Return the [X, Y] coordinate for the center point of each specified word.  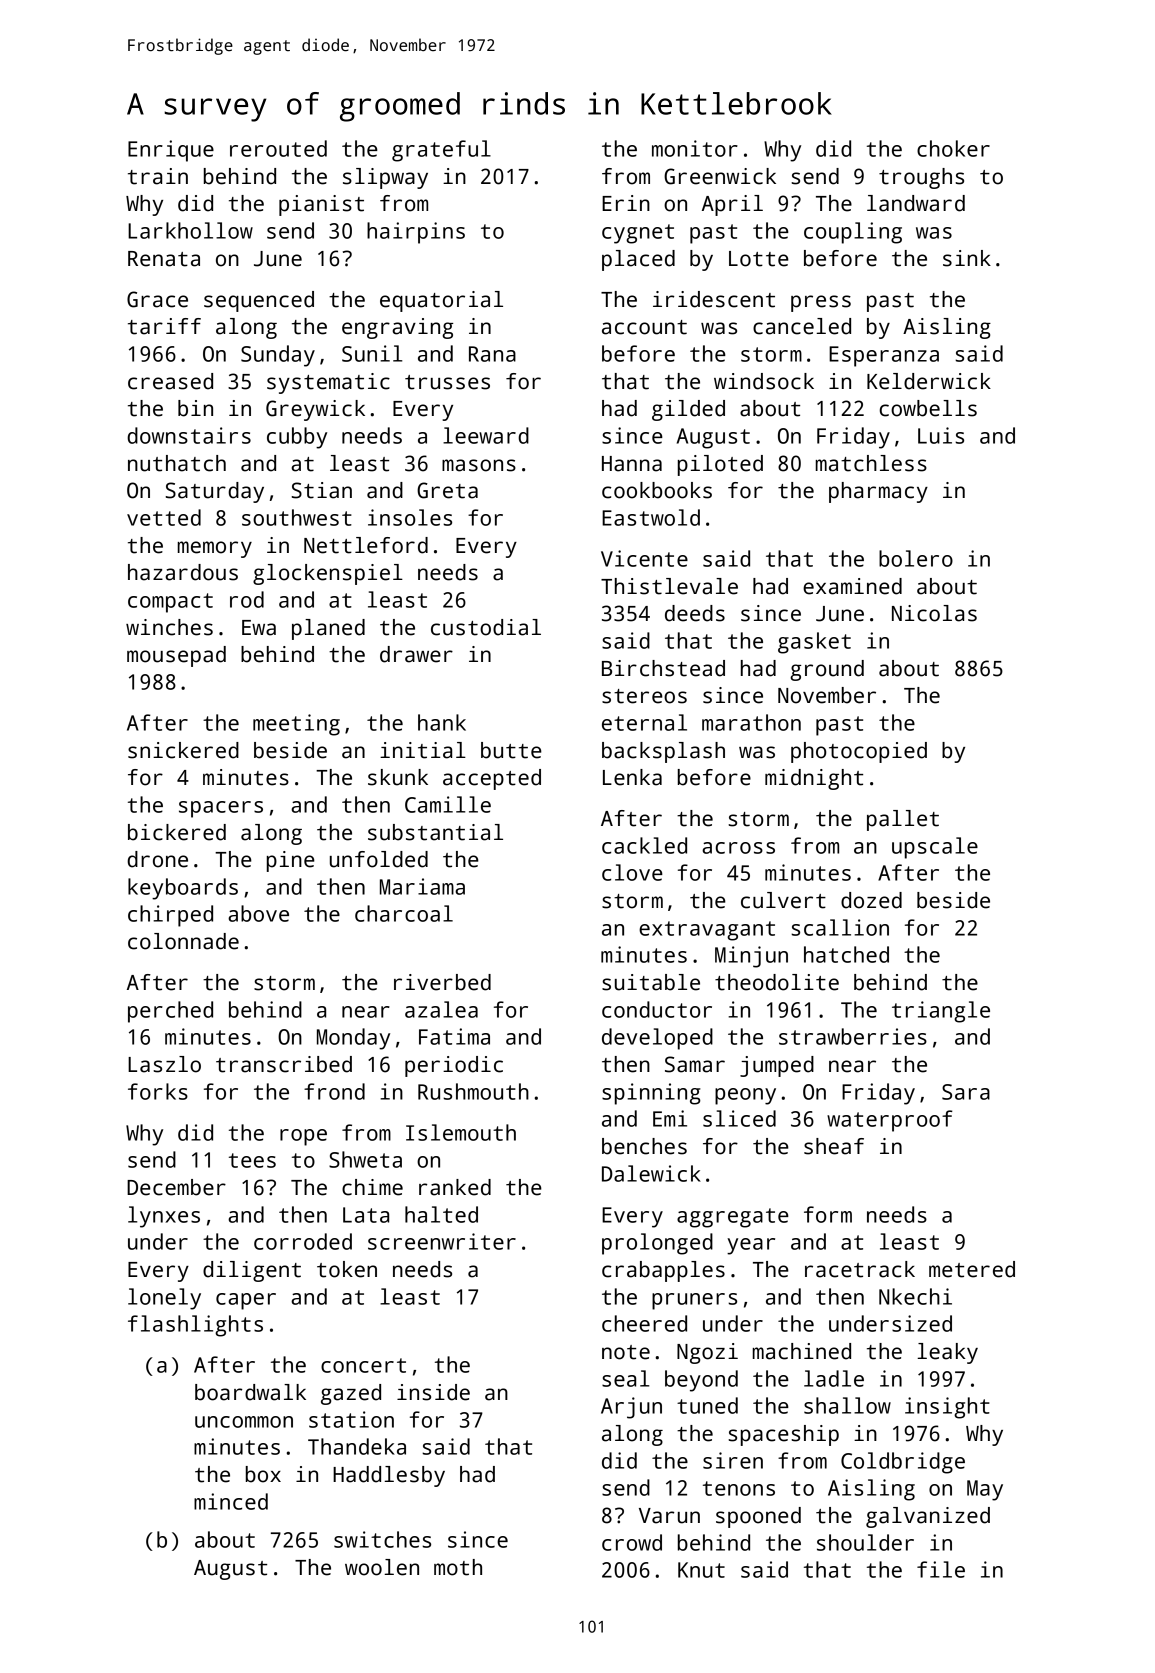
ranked [455, 1187]
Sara [966, 1092]
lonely [164, 1299]
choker [953, 148]
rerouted [278, 148]
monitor [695, 148]
